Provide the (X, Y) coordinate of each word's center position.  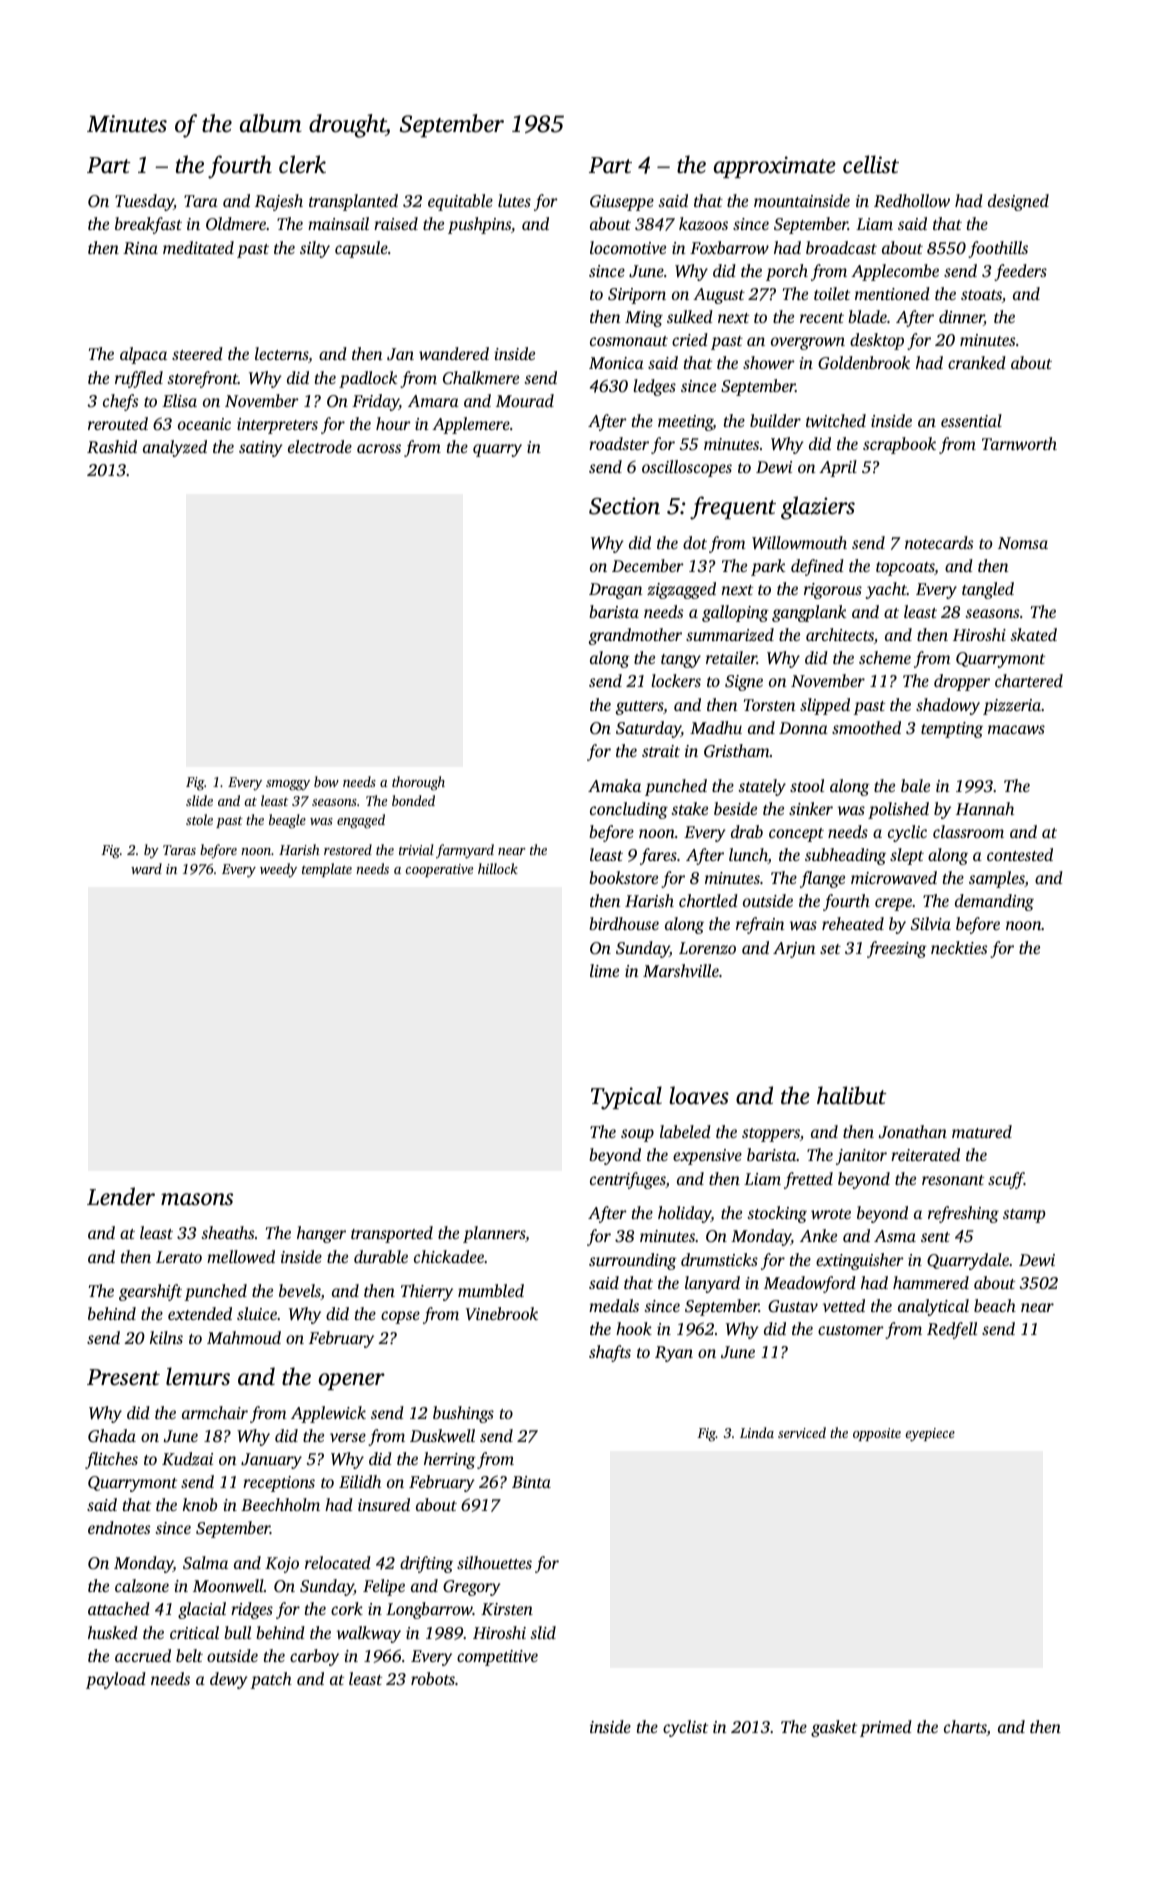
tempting (952, 730)
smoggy (288, 785)
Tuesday (144, 202)
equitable (460, 202)
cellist (871, 164)
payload (116, 1680)
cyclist (685, 1728)
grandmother (635, 636)
